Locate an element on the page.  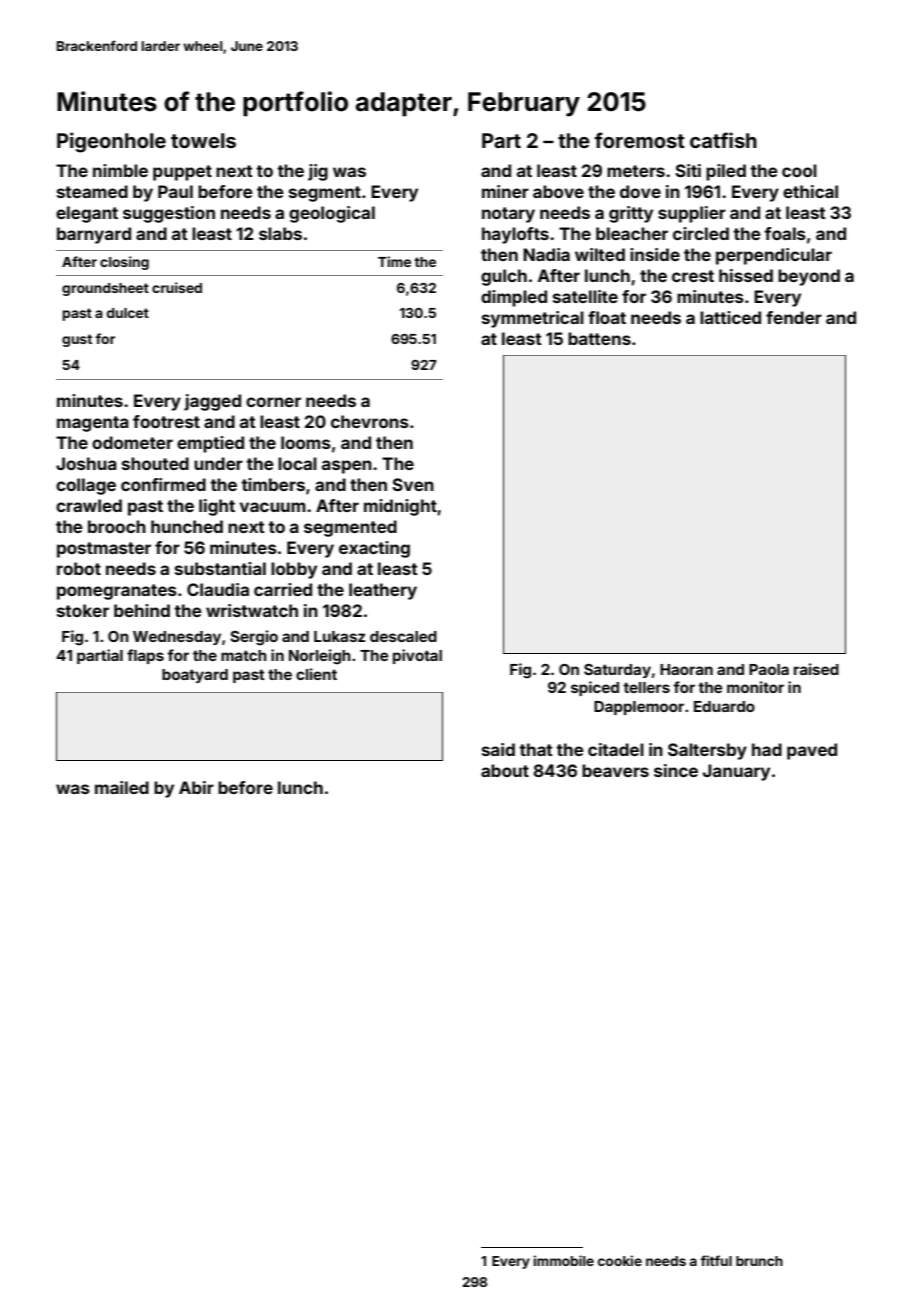
immobile is located at coordinates (563, 1260).
